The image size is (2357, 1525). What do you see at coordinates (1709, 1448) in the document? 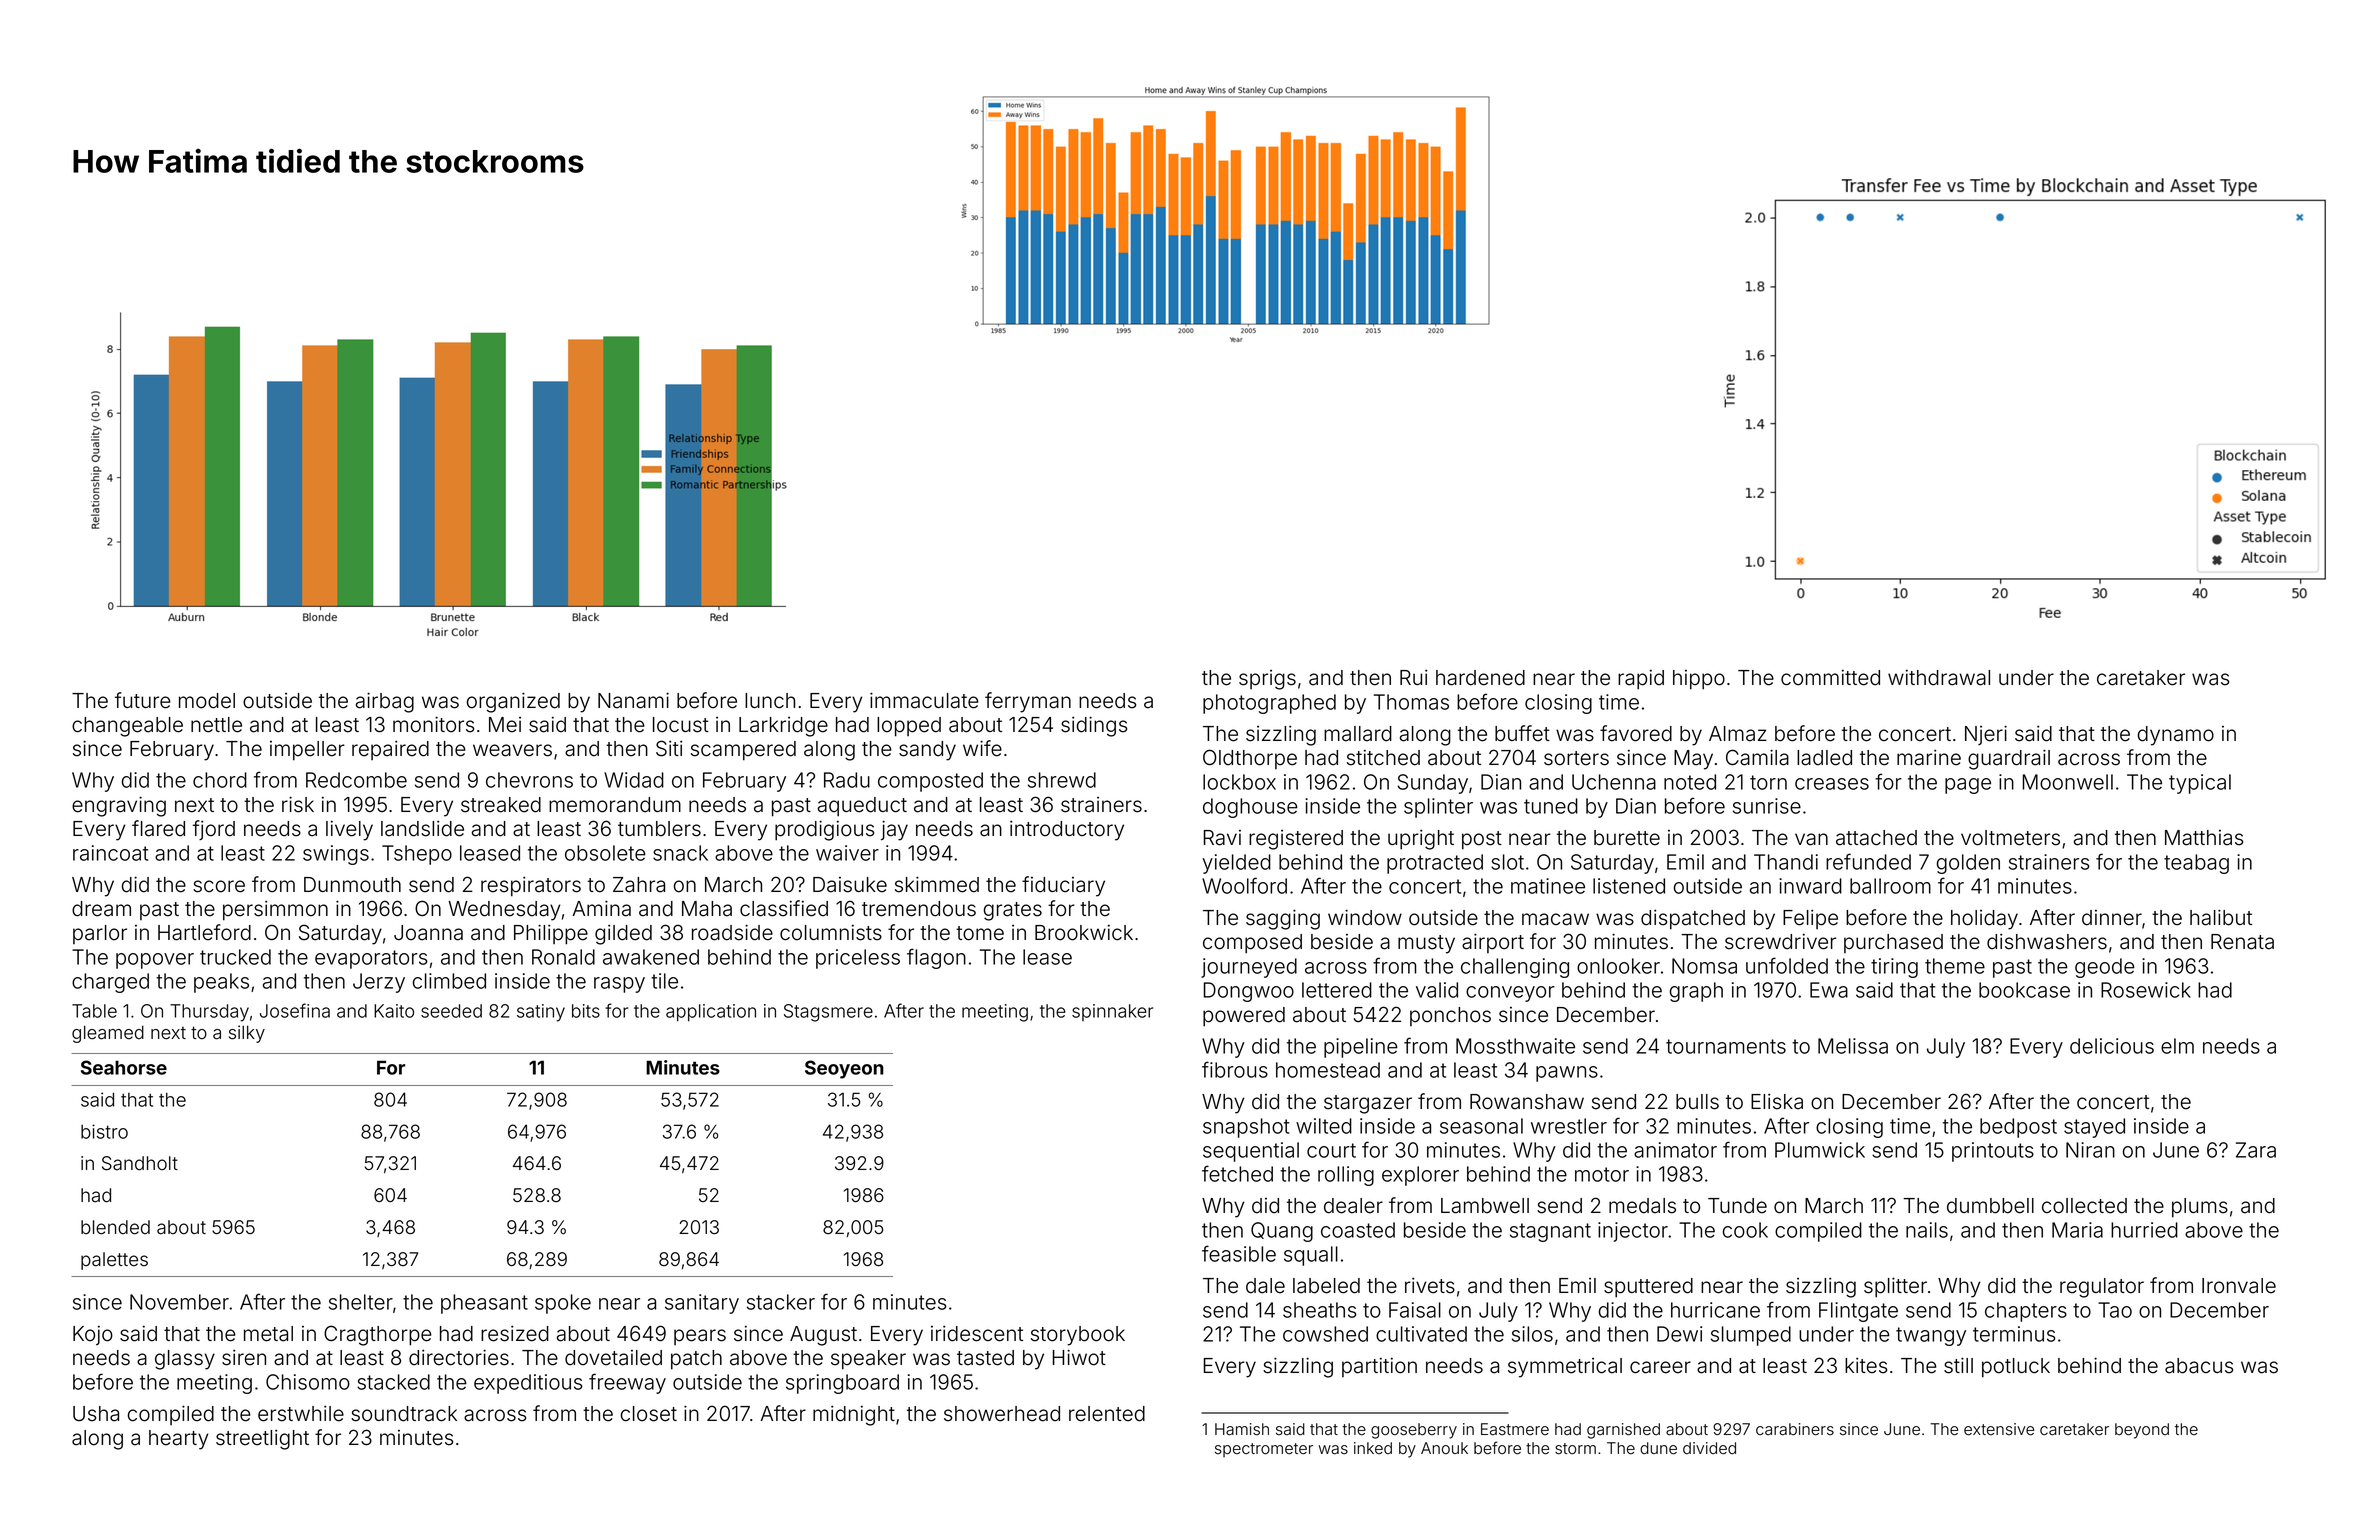
I see `divided` at bounding box center [1709, 1448].
